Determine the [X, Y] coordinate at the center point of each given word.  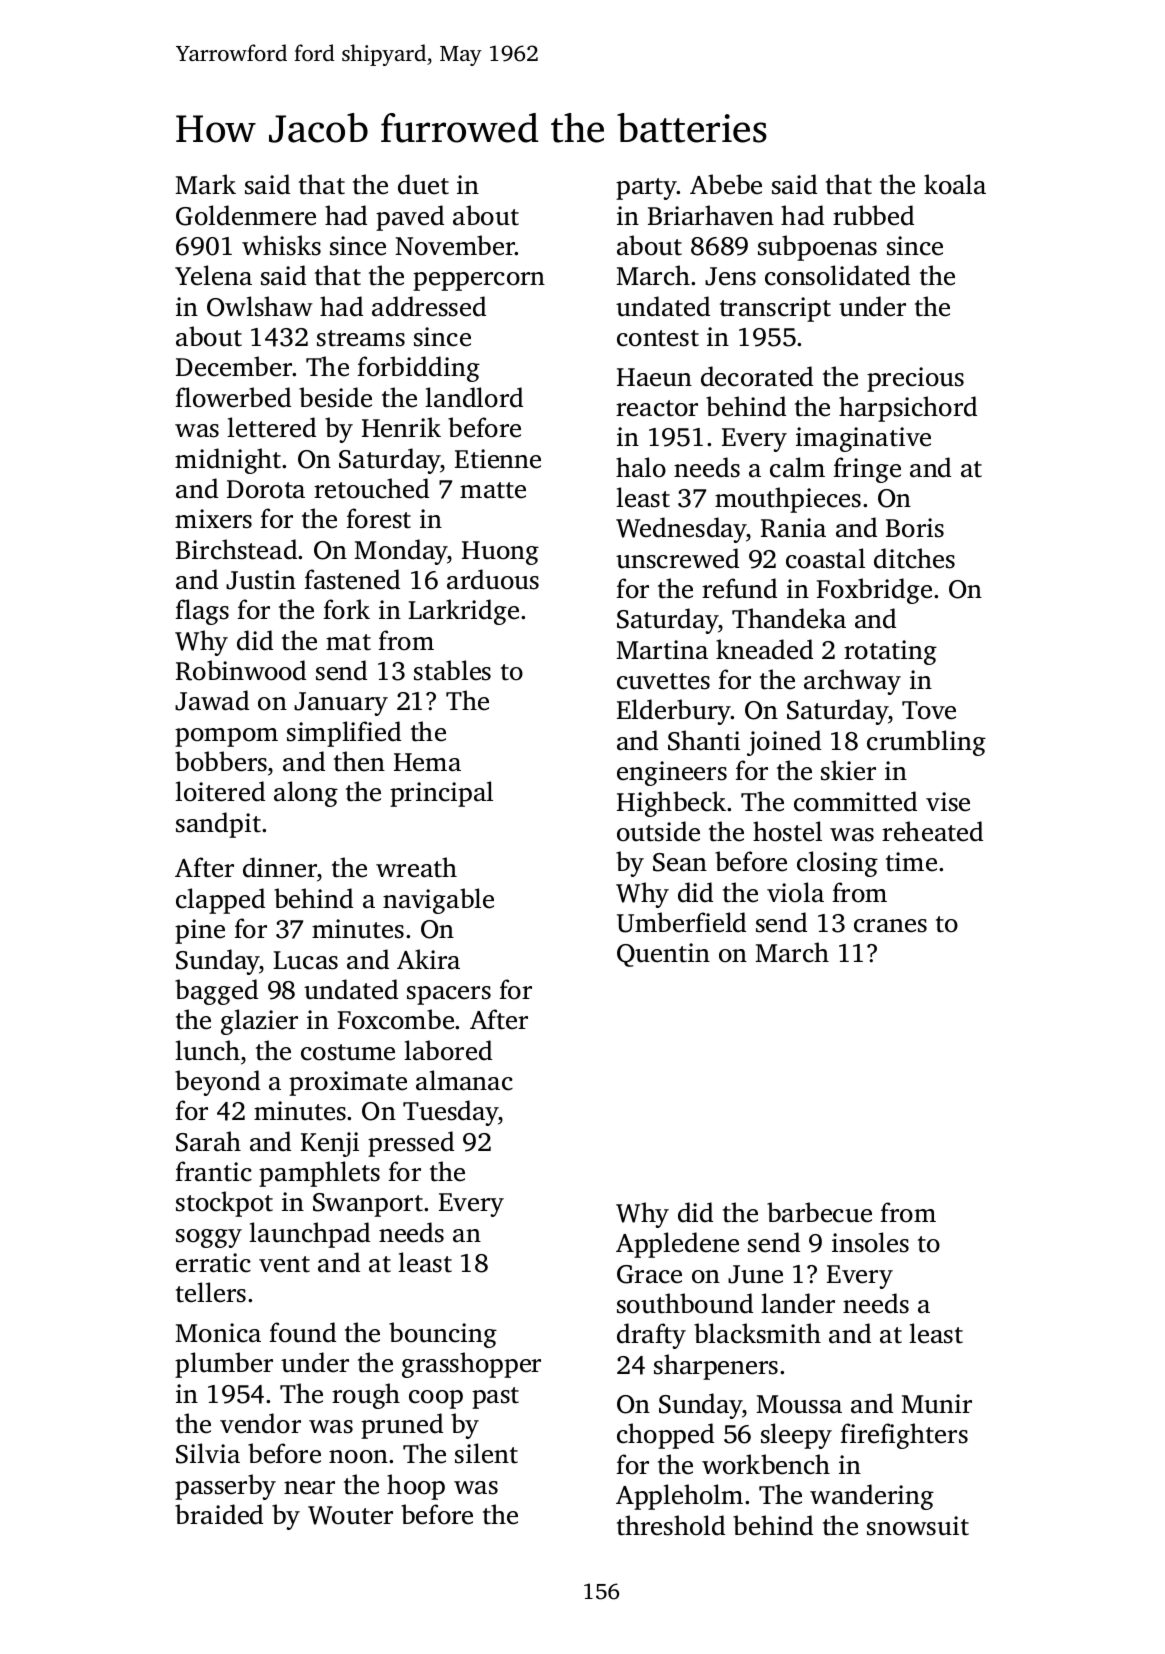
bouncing [443, 1335]
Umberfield [681, 922]
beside [335, 397]
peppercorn [479, 281]
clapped [220, 901]
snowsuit [918, 1526]
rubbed [873, 215]
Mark [206, 184]
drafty [651, 1336]
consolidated [837, 275]
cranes [890, 926]
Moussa [799, 1404]
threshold [671, 1525]
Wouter [350, 1515]
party [646, 189]
